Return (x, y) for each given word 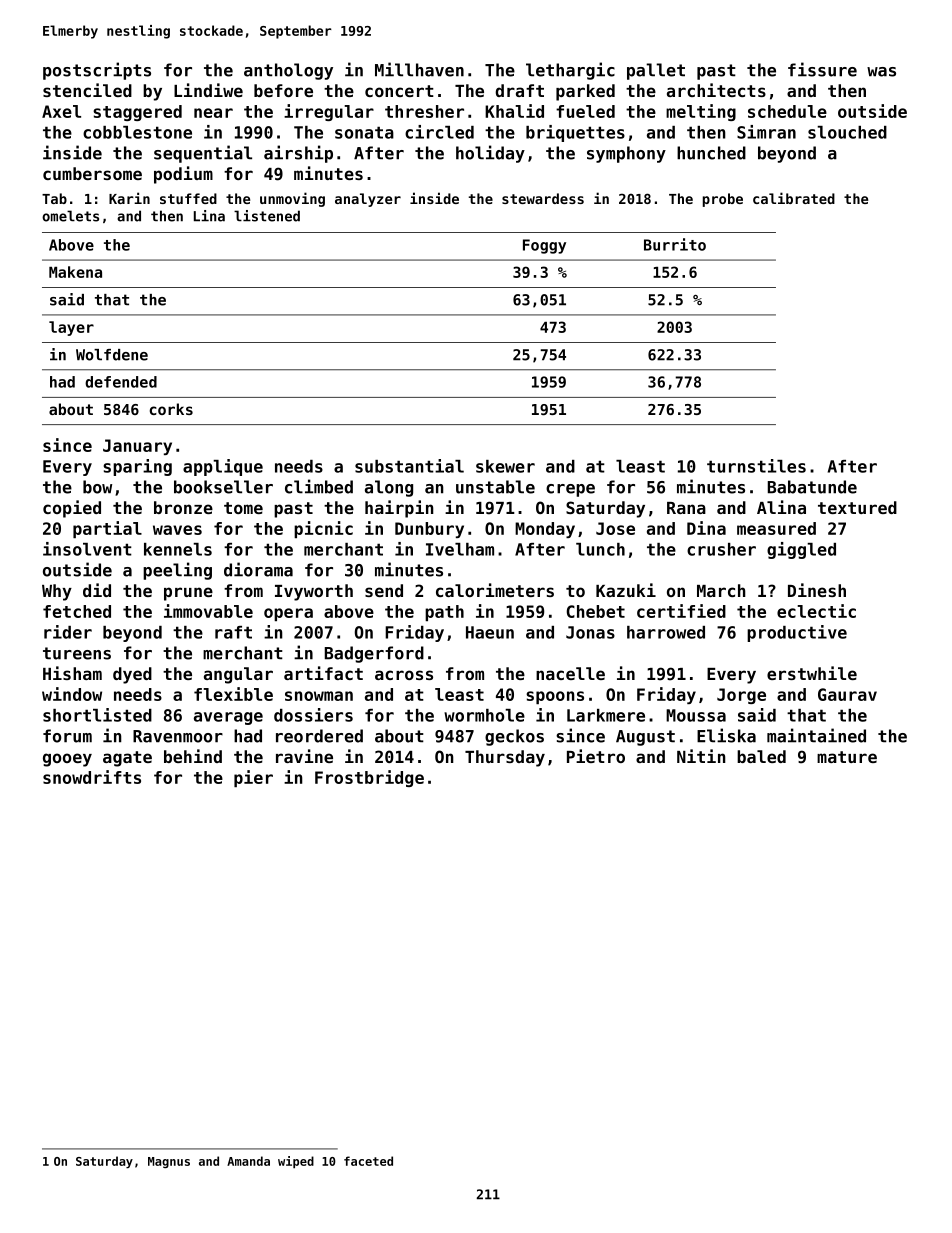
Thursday (505, 758)
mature (847, 757)
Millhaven (419, 69)
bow (97, 487)
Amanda (248, 1161)
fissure (822, 69)
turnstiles (756, 466)
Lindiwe (208, 90)
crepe (570, 490)
